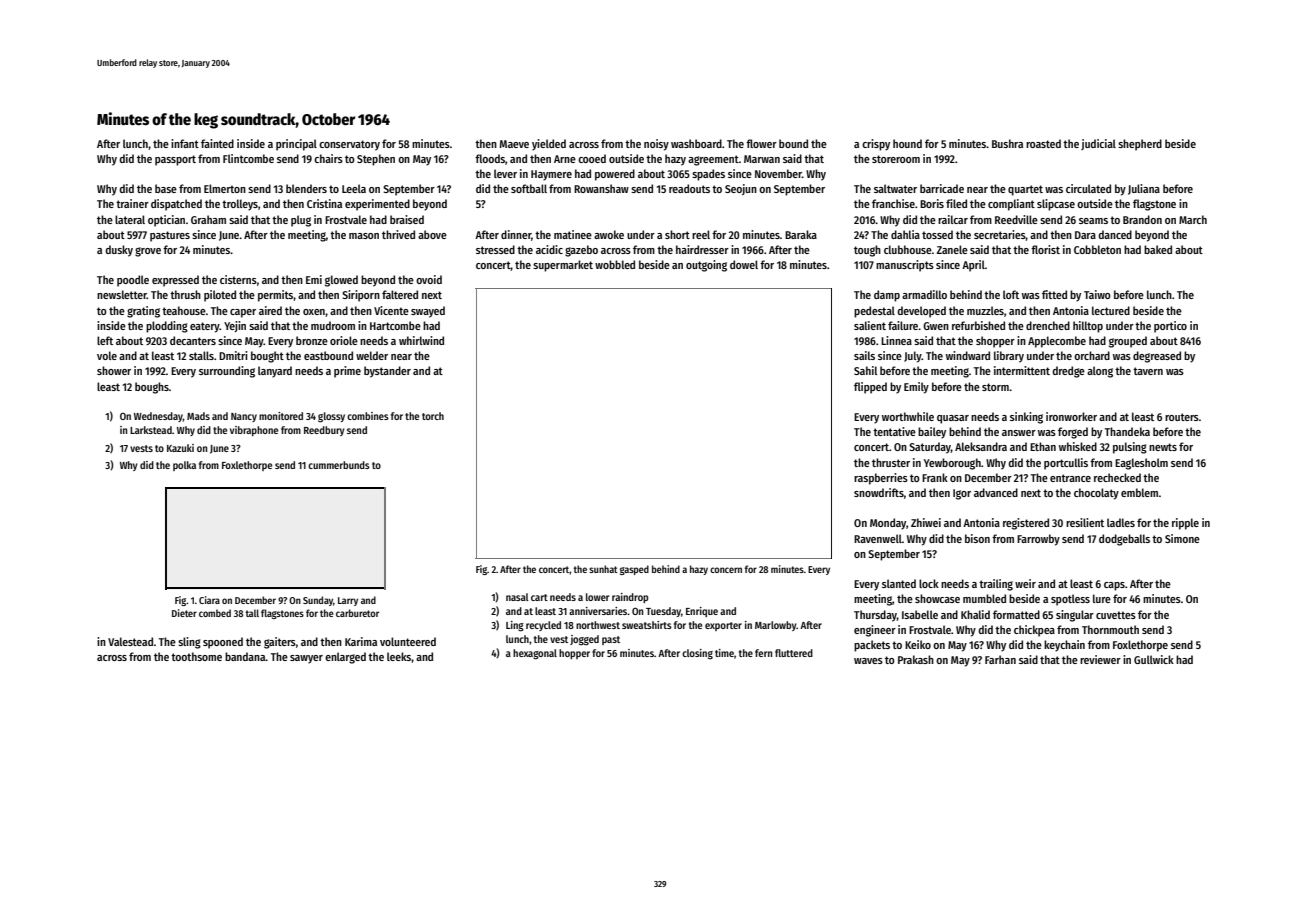 This page has width=1308, height=924. Describe the element at coordinates (726, 570) in the page. I see `concern` at that location.
